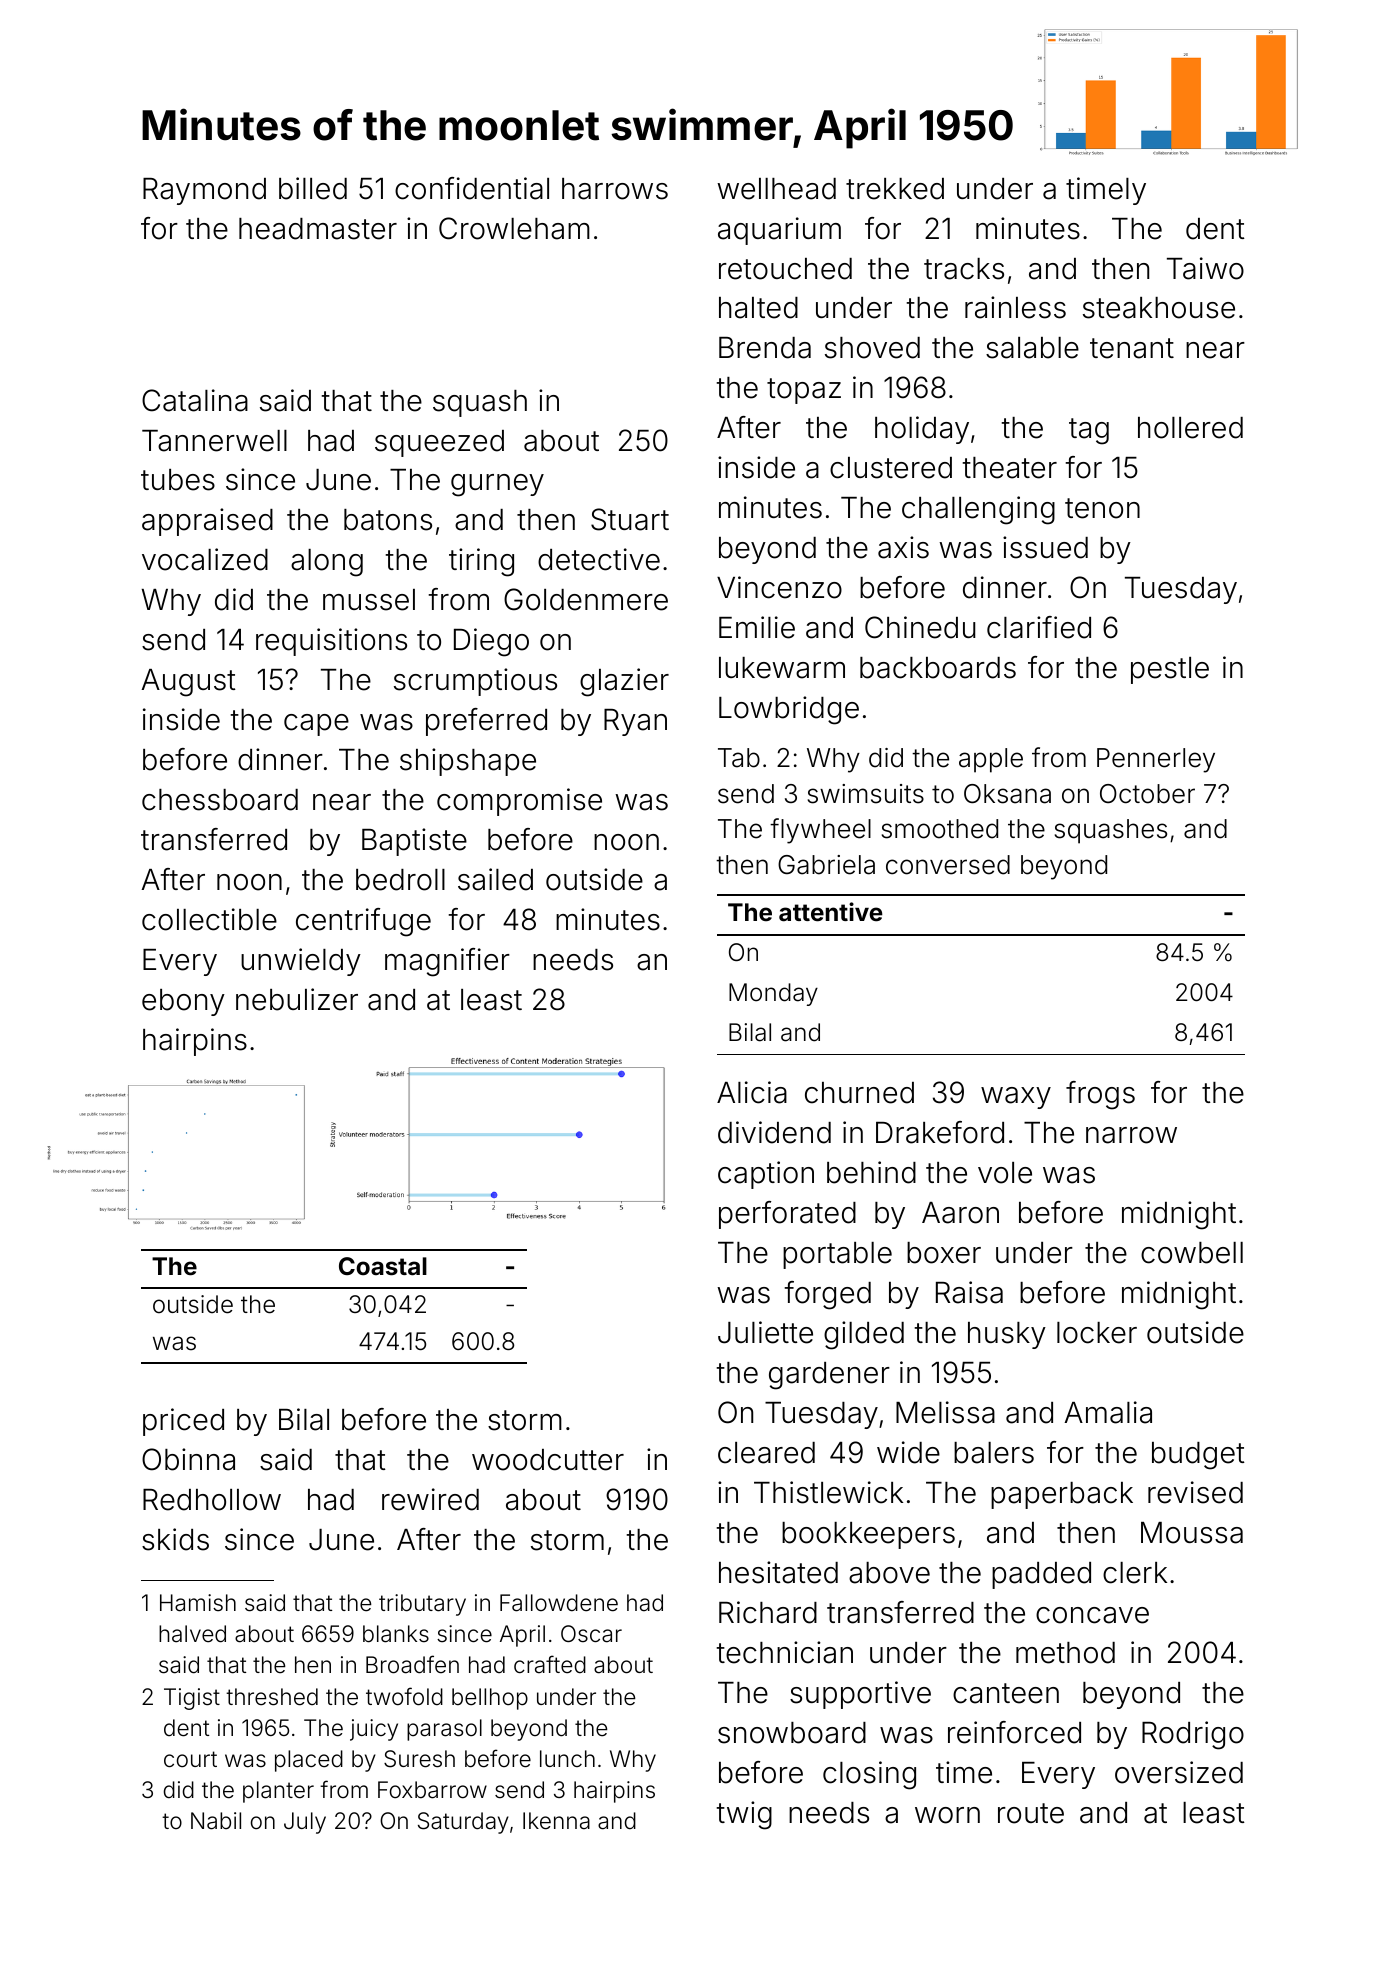 Image resolution: width=1386 pixels, height=1969 pixels. I want to click on Coastal, so click(383, 1266).
